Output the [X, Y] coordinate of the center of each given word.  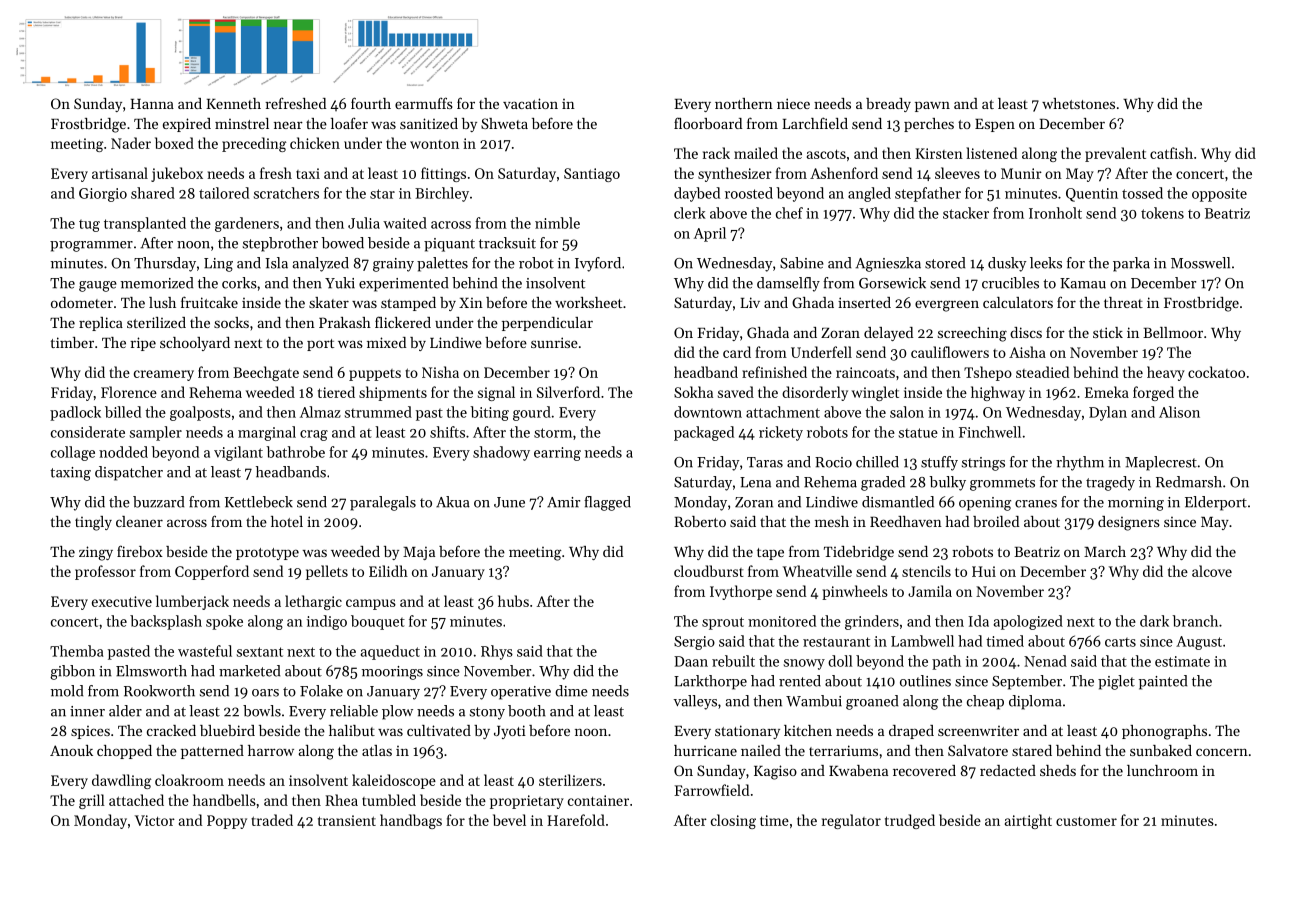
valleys [695, 702]
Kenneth [233, 103]
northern [744, 103]
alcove [1212, 571]
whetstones [1078, 103]
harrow [271, 750]
